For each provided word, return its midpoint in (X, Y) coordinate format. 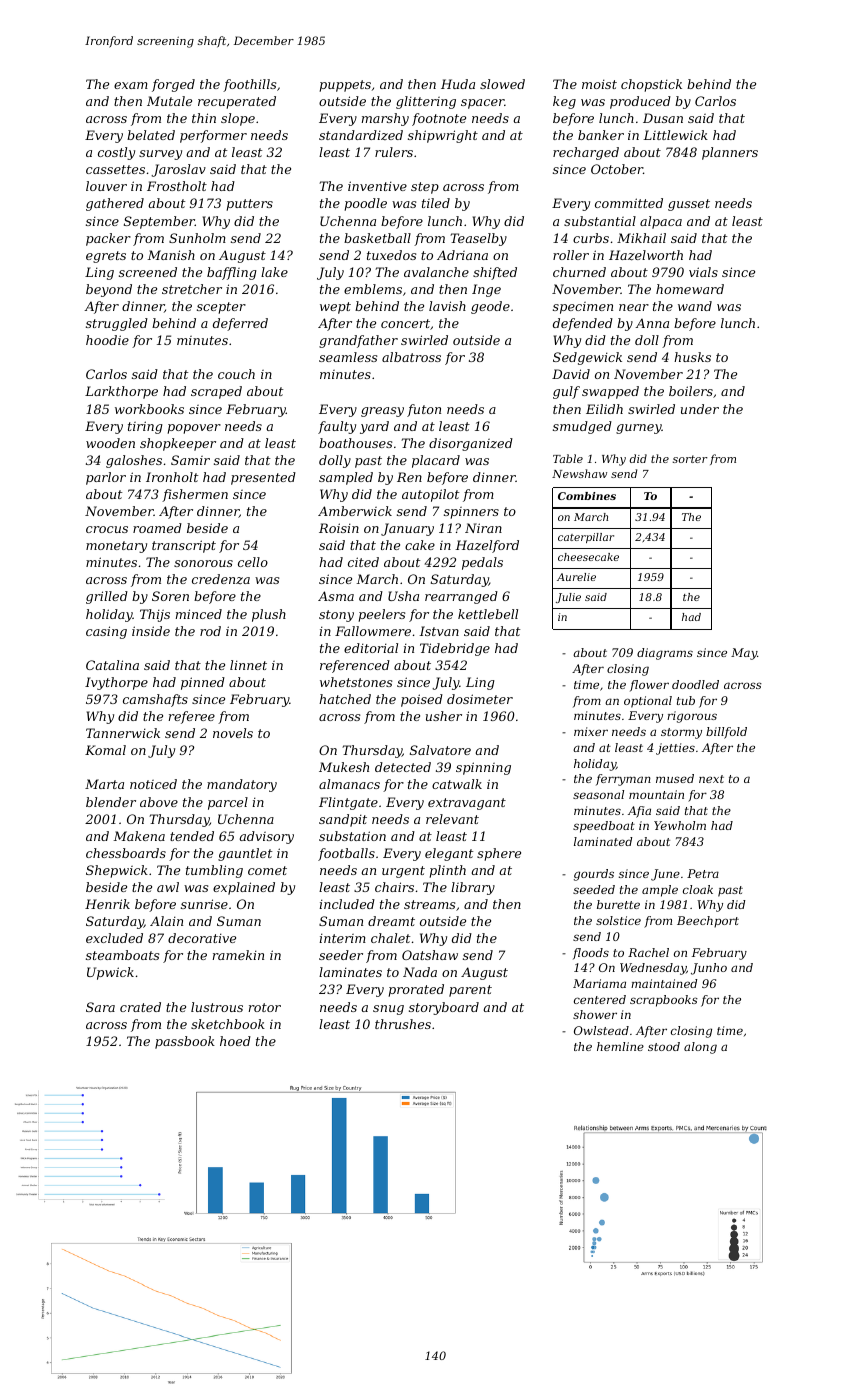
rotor (265, 1007)
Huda (458, 84)
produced (640, 102)
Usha (403, 596)
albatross (411, 357)
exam (131, 85)
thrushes (403, 1024)
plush (269, 615)
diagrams (665, 654)
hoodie (107, 340)
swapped (610, 392)
